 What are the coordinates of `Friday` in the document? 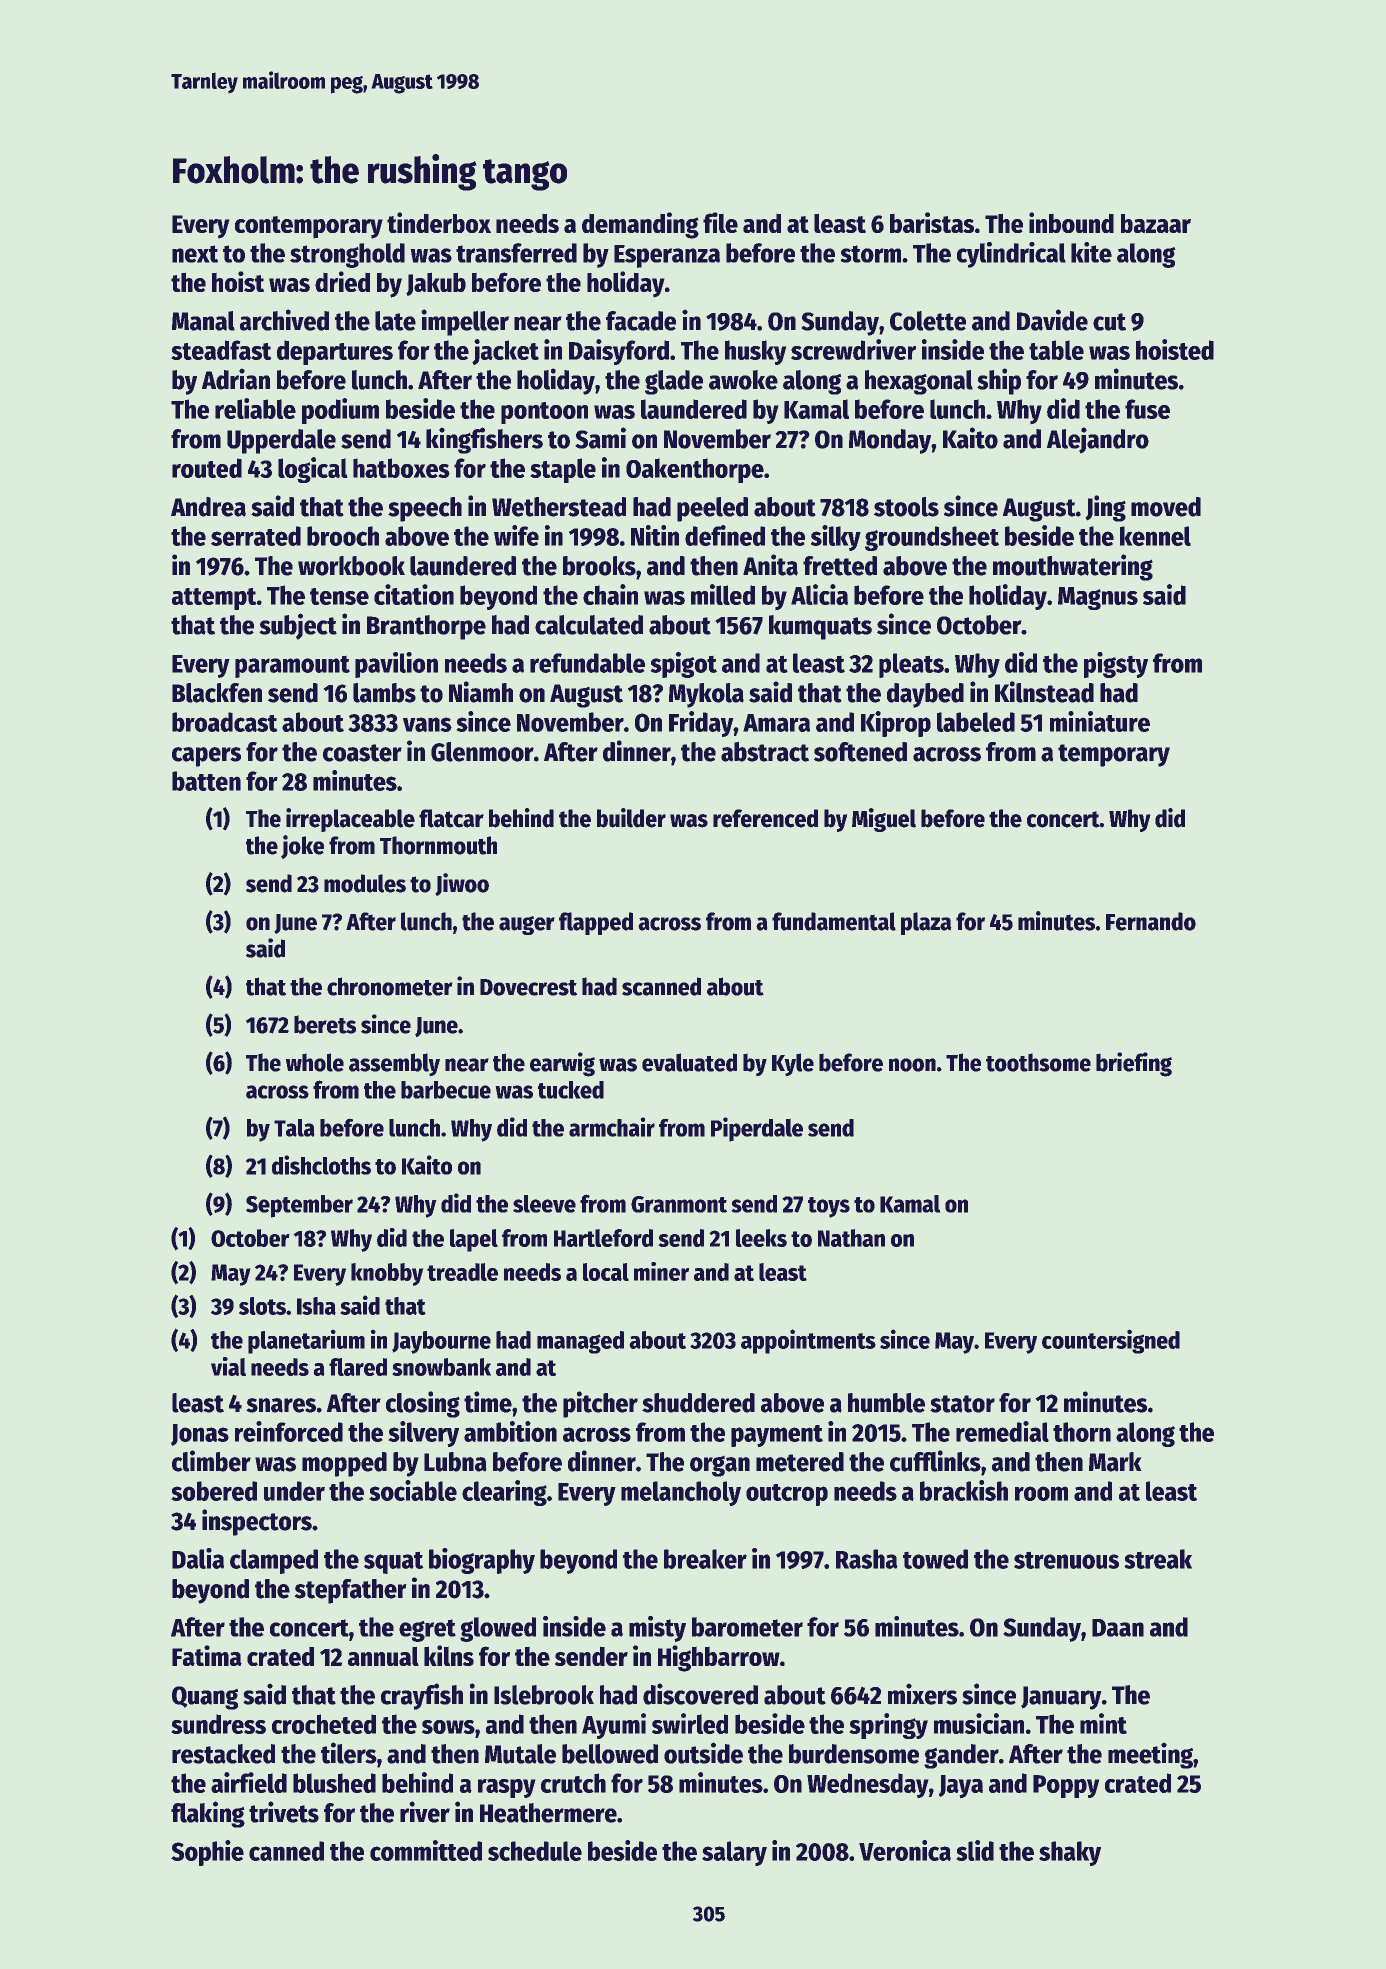 It's located at (701, 724).
